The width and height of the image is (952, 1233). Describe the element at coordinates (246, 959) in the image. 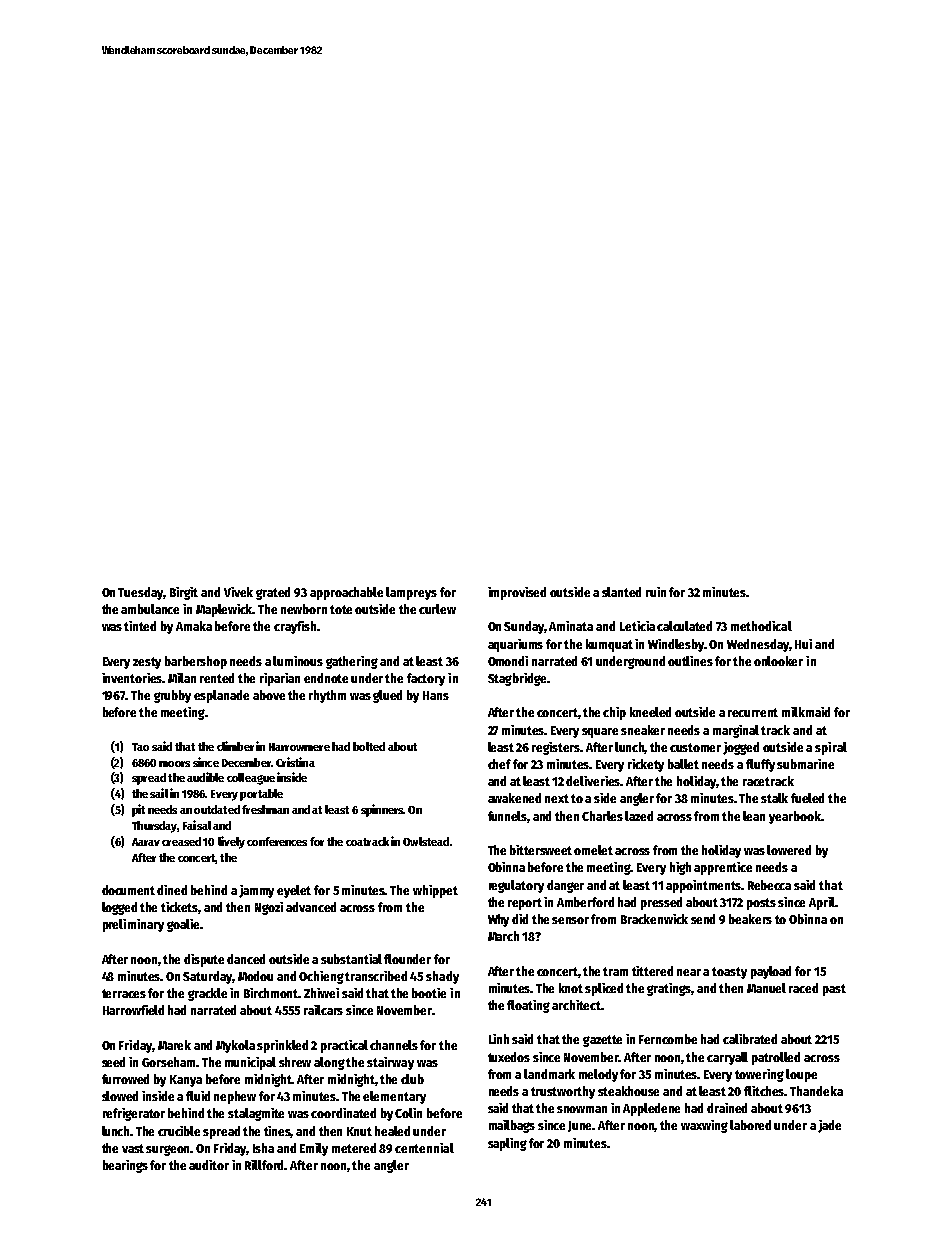

I see `danced` at that location.
